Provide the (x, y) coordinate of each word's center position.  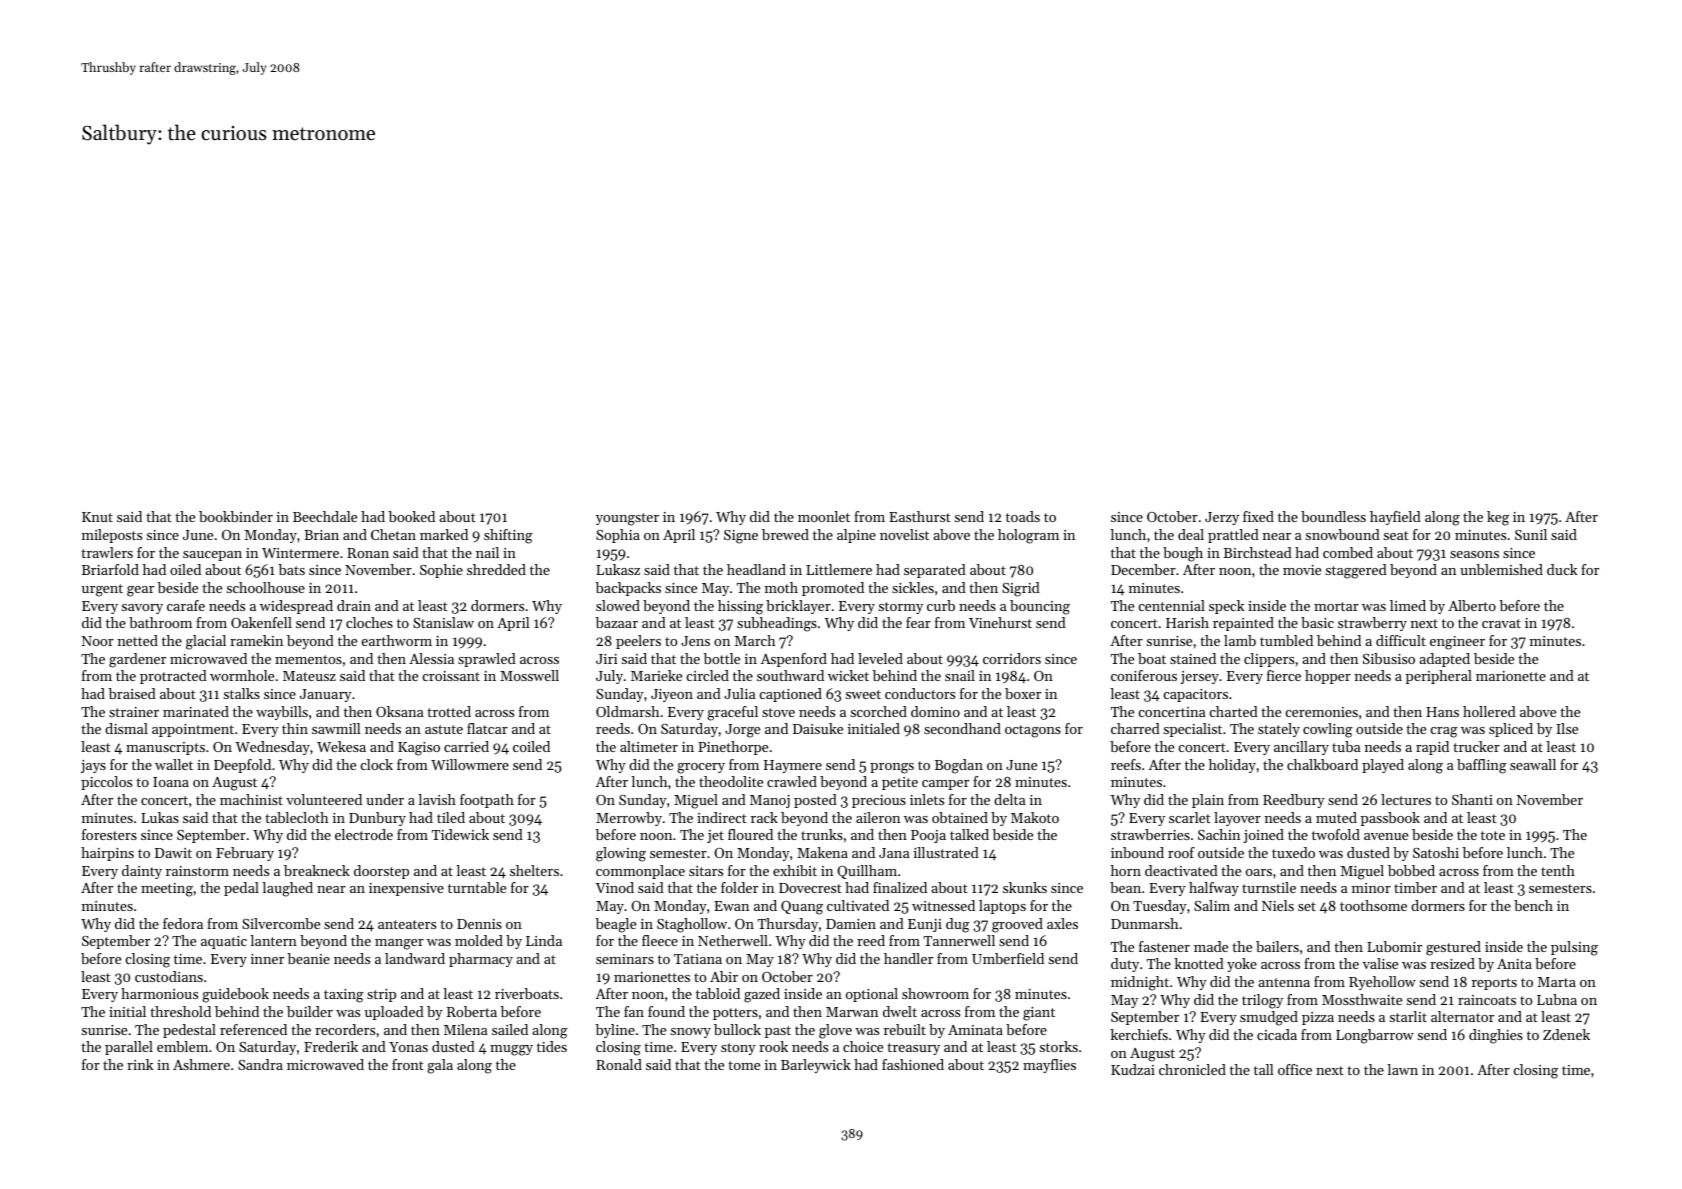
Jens (695, 641)
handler (908, 958)
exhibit (795, 870)
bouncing (1040, 607)
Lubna (1557, 999)
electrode (364, 834)
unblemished (1501, 569)
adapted (1444, 660)
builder (310, 1011)
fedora (183, 923)
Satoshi (1436, 852)
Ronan (368, 553)
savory (142, 609)
